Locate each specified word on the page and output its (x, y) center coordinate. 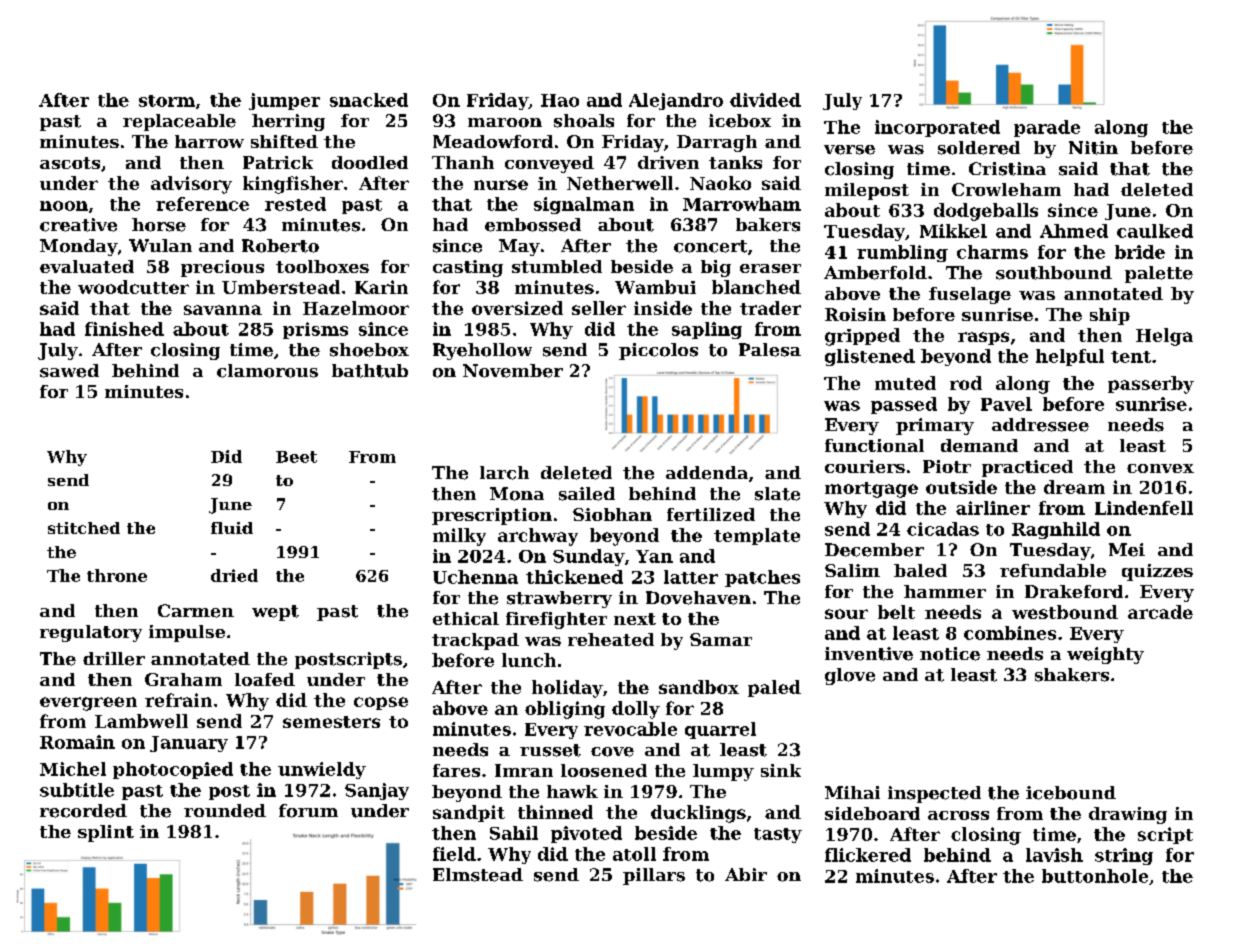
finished (124, 329)
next (635, 619)
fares (456, 770)
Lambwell (141, 721)
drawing (1128, 815)
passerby (1151, 385)
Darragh (717, 143)
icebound (1071, 793)
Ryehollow (482, 351)
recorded (83, 811)
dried (234, 575)
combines (1010, 633)
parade (1047, 128)
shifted (284, 141)
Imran (524, 770)
